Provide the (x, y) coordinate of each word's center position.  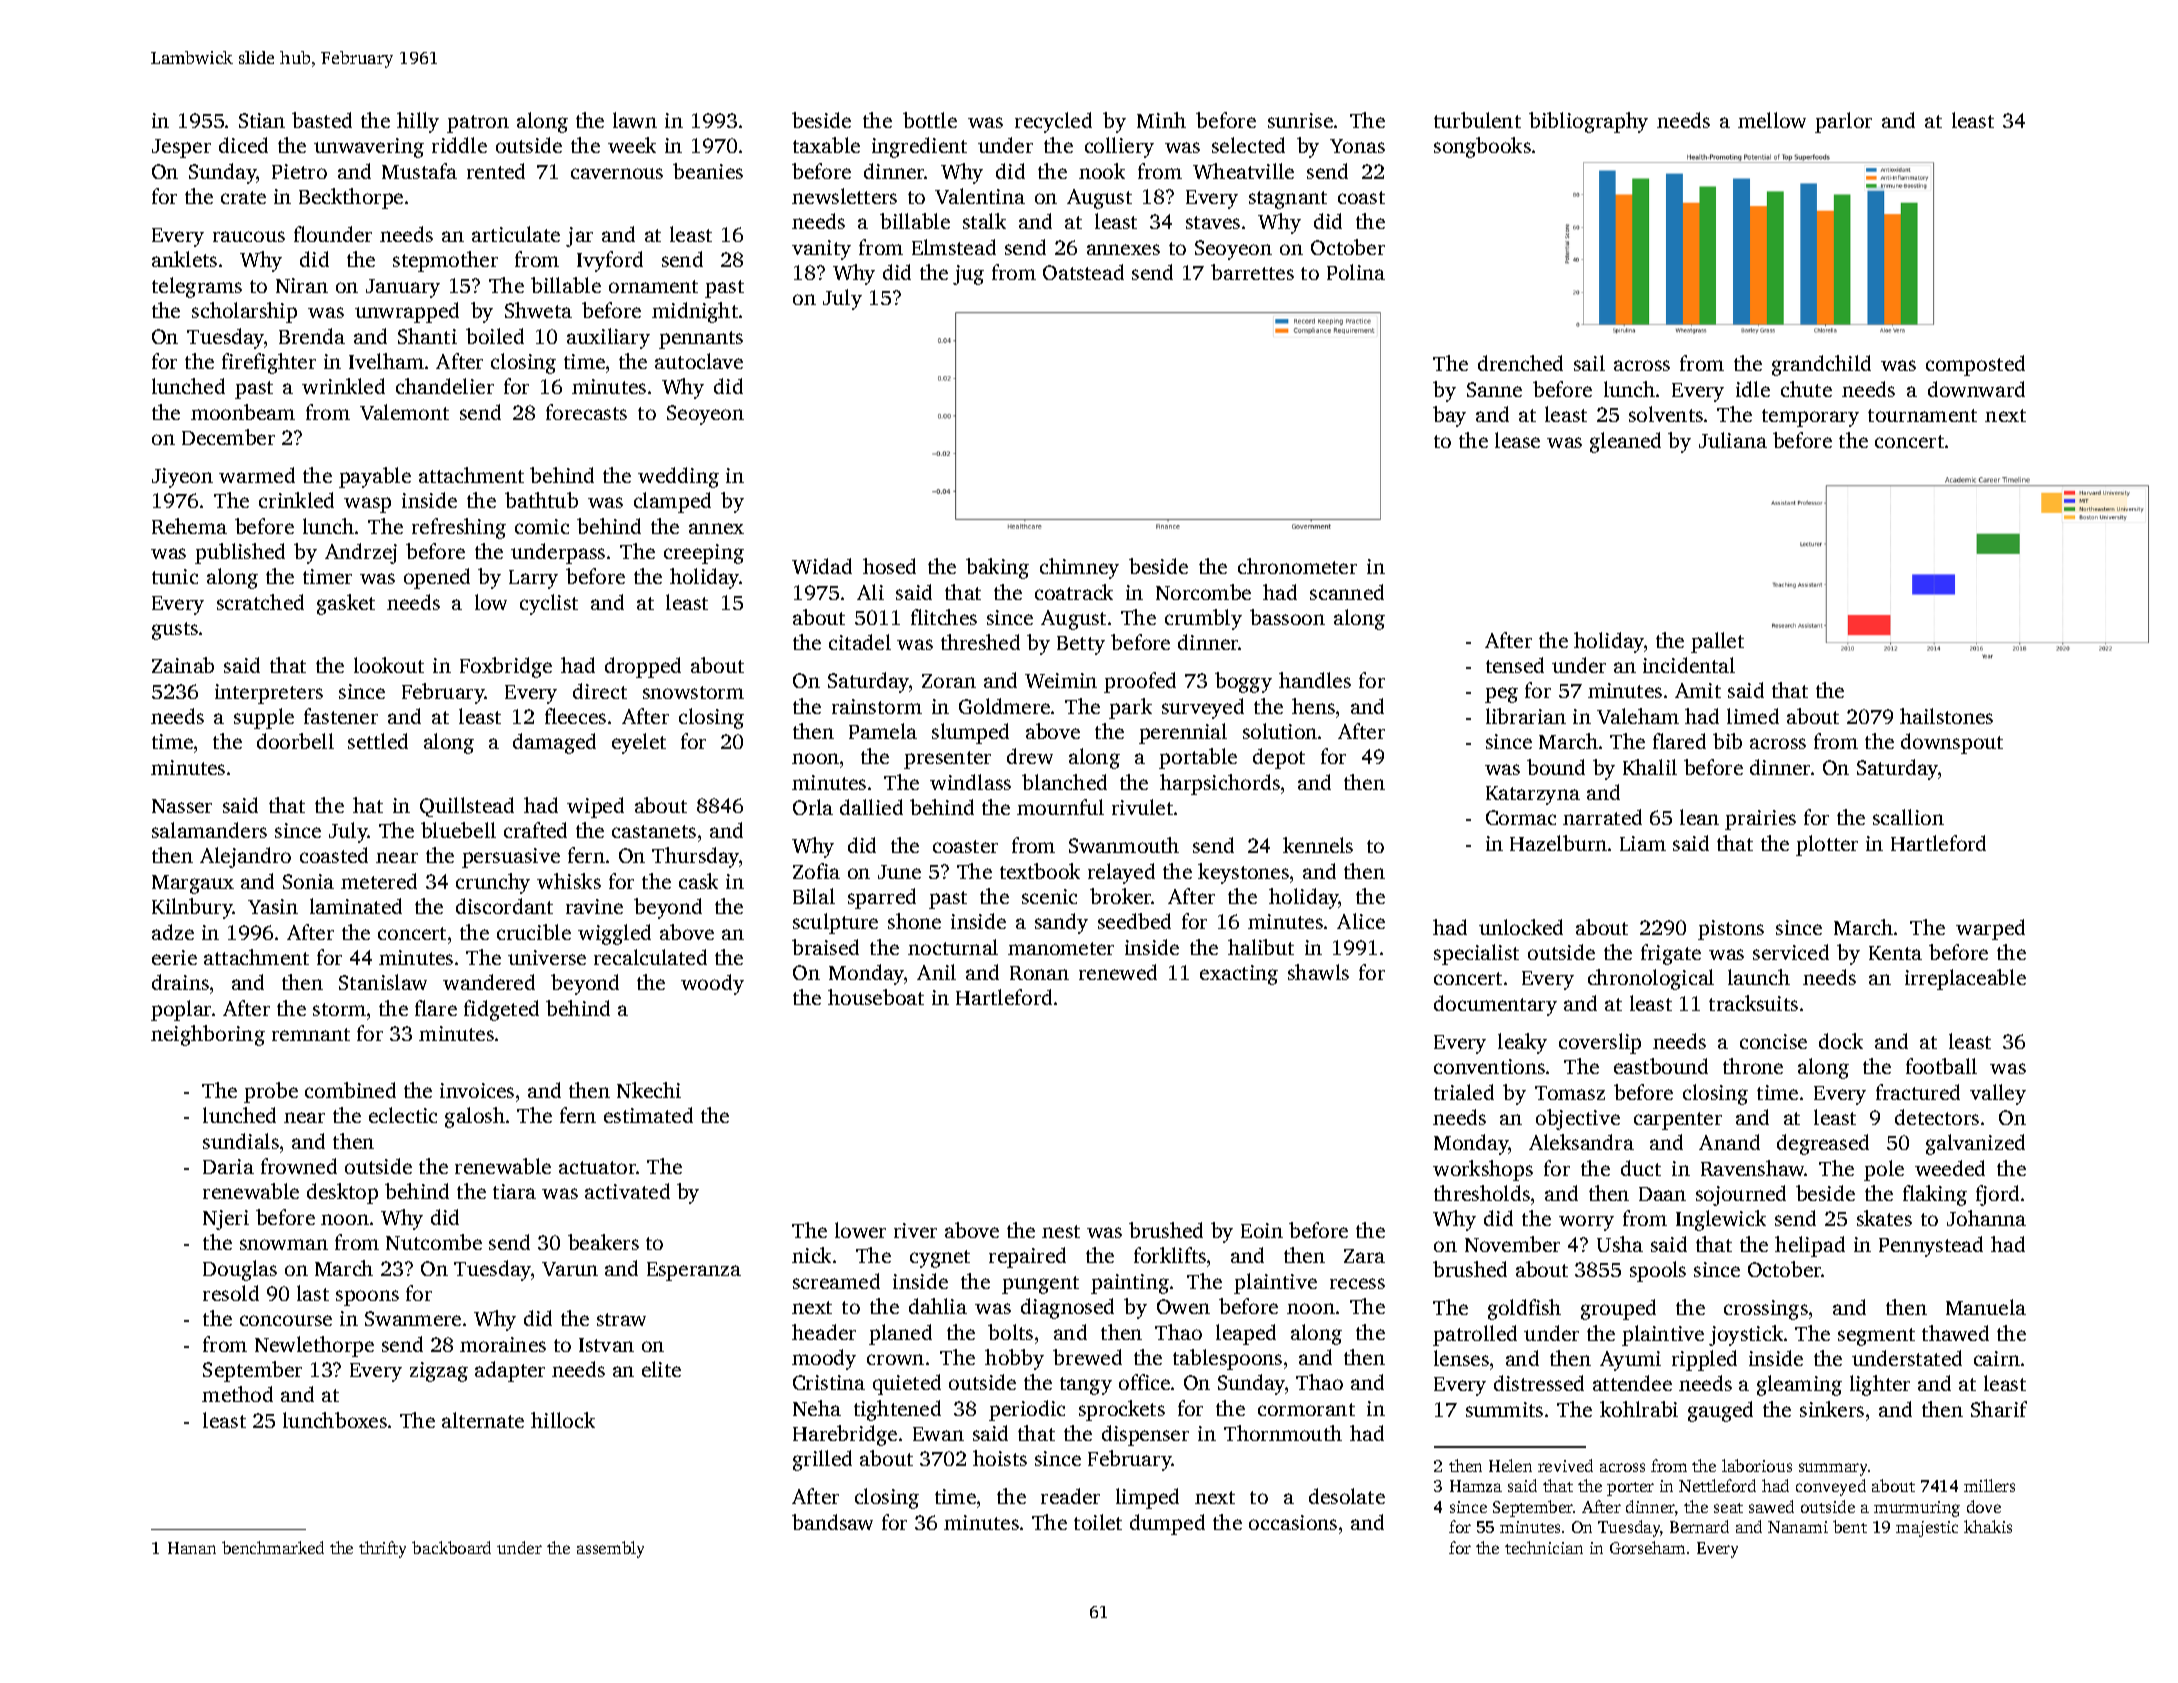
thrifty (382, 1549)
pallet (1717, 642)
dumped (1167, 1524)
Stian (262, 120)
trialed (1464, 1092)
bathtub (541, 500)
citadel (860, 642)
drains (180, 982)
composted (1975, 365)
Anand (1729, 1142)
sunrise (1300, 120)
